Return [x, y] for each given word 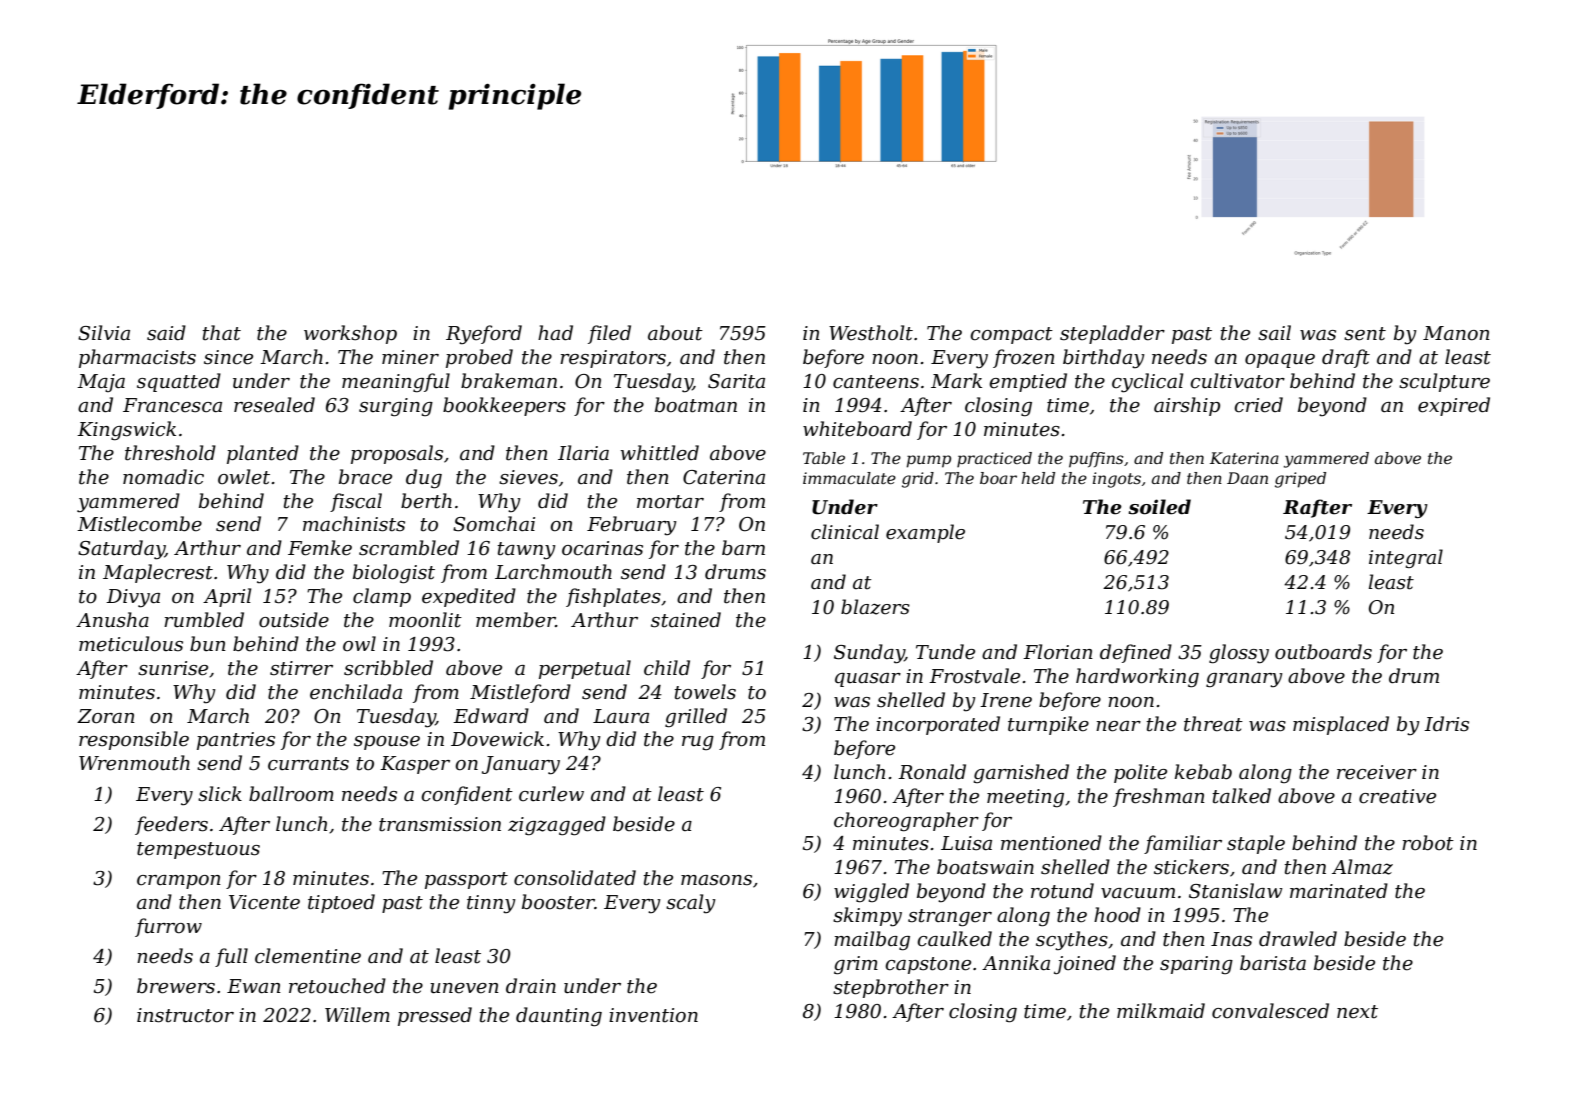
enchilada [356, 692]
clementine [308, 956]
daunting [559, 1017]
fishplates [613, 597]
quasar [868, 680]
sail [1274, 333]
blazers [875, 607]
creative [1397, 796]
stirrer [301, 668]
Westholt [871, 333]
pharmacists [137, 358]
